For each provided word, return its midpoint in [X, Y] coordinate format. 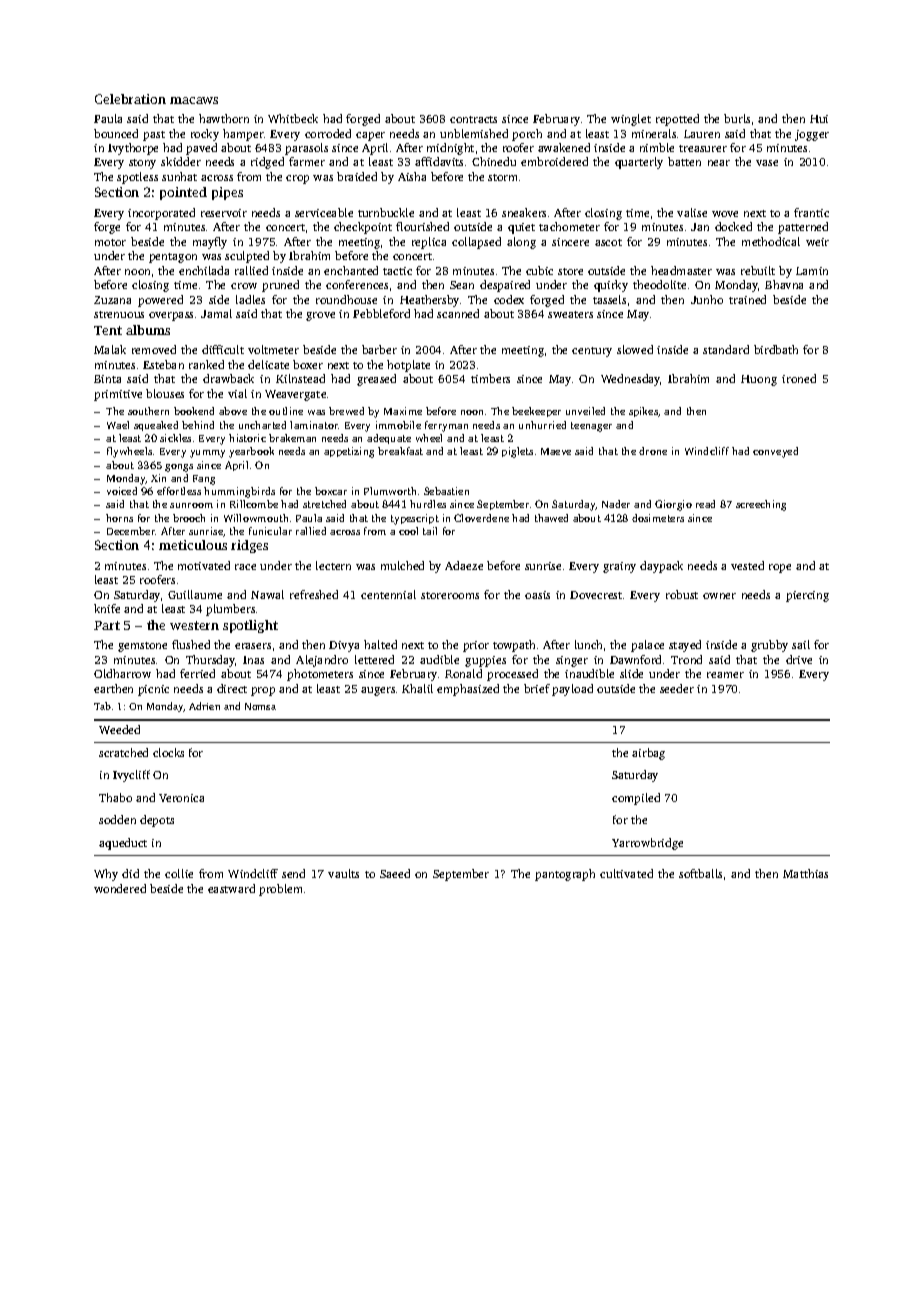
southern [148, 411]
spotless [137, 178]
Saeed [395, 873]
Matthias [805, 873]
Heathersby [429, 301]
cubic [539, 270]
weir [817, 242]
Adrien [204, 706]
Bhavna [784, 284]
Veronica [181, 798]
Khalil [417, 688]
